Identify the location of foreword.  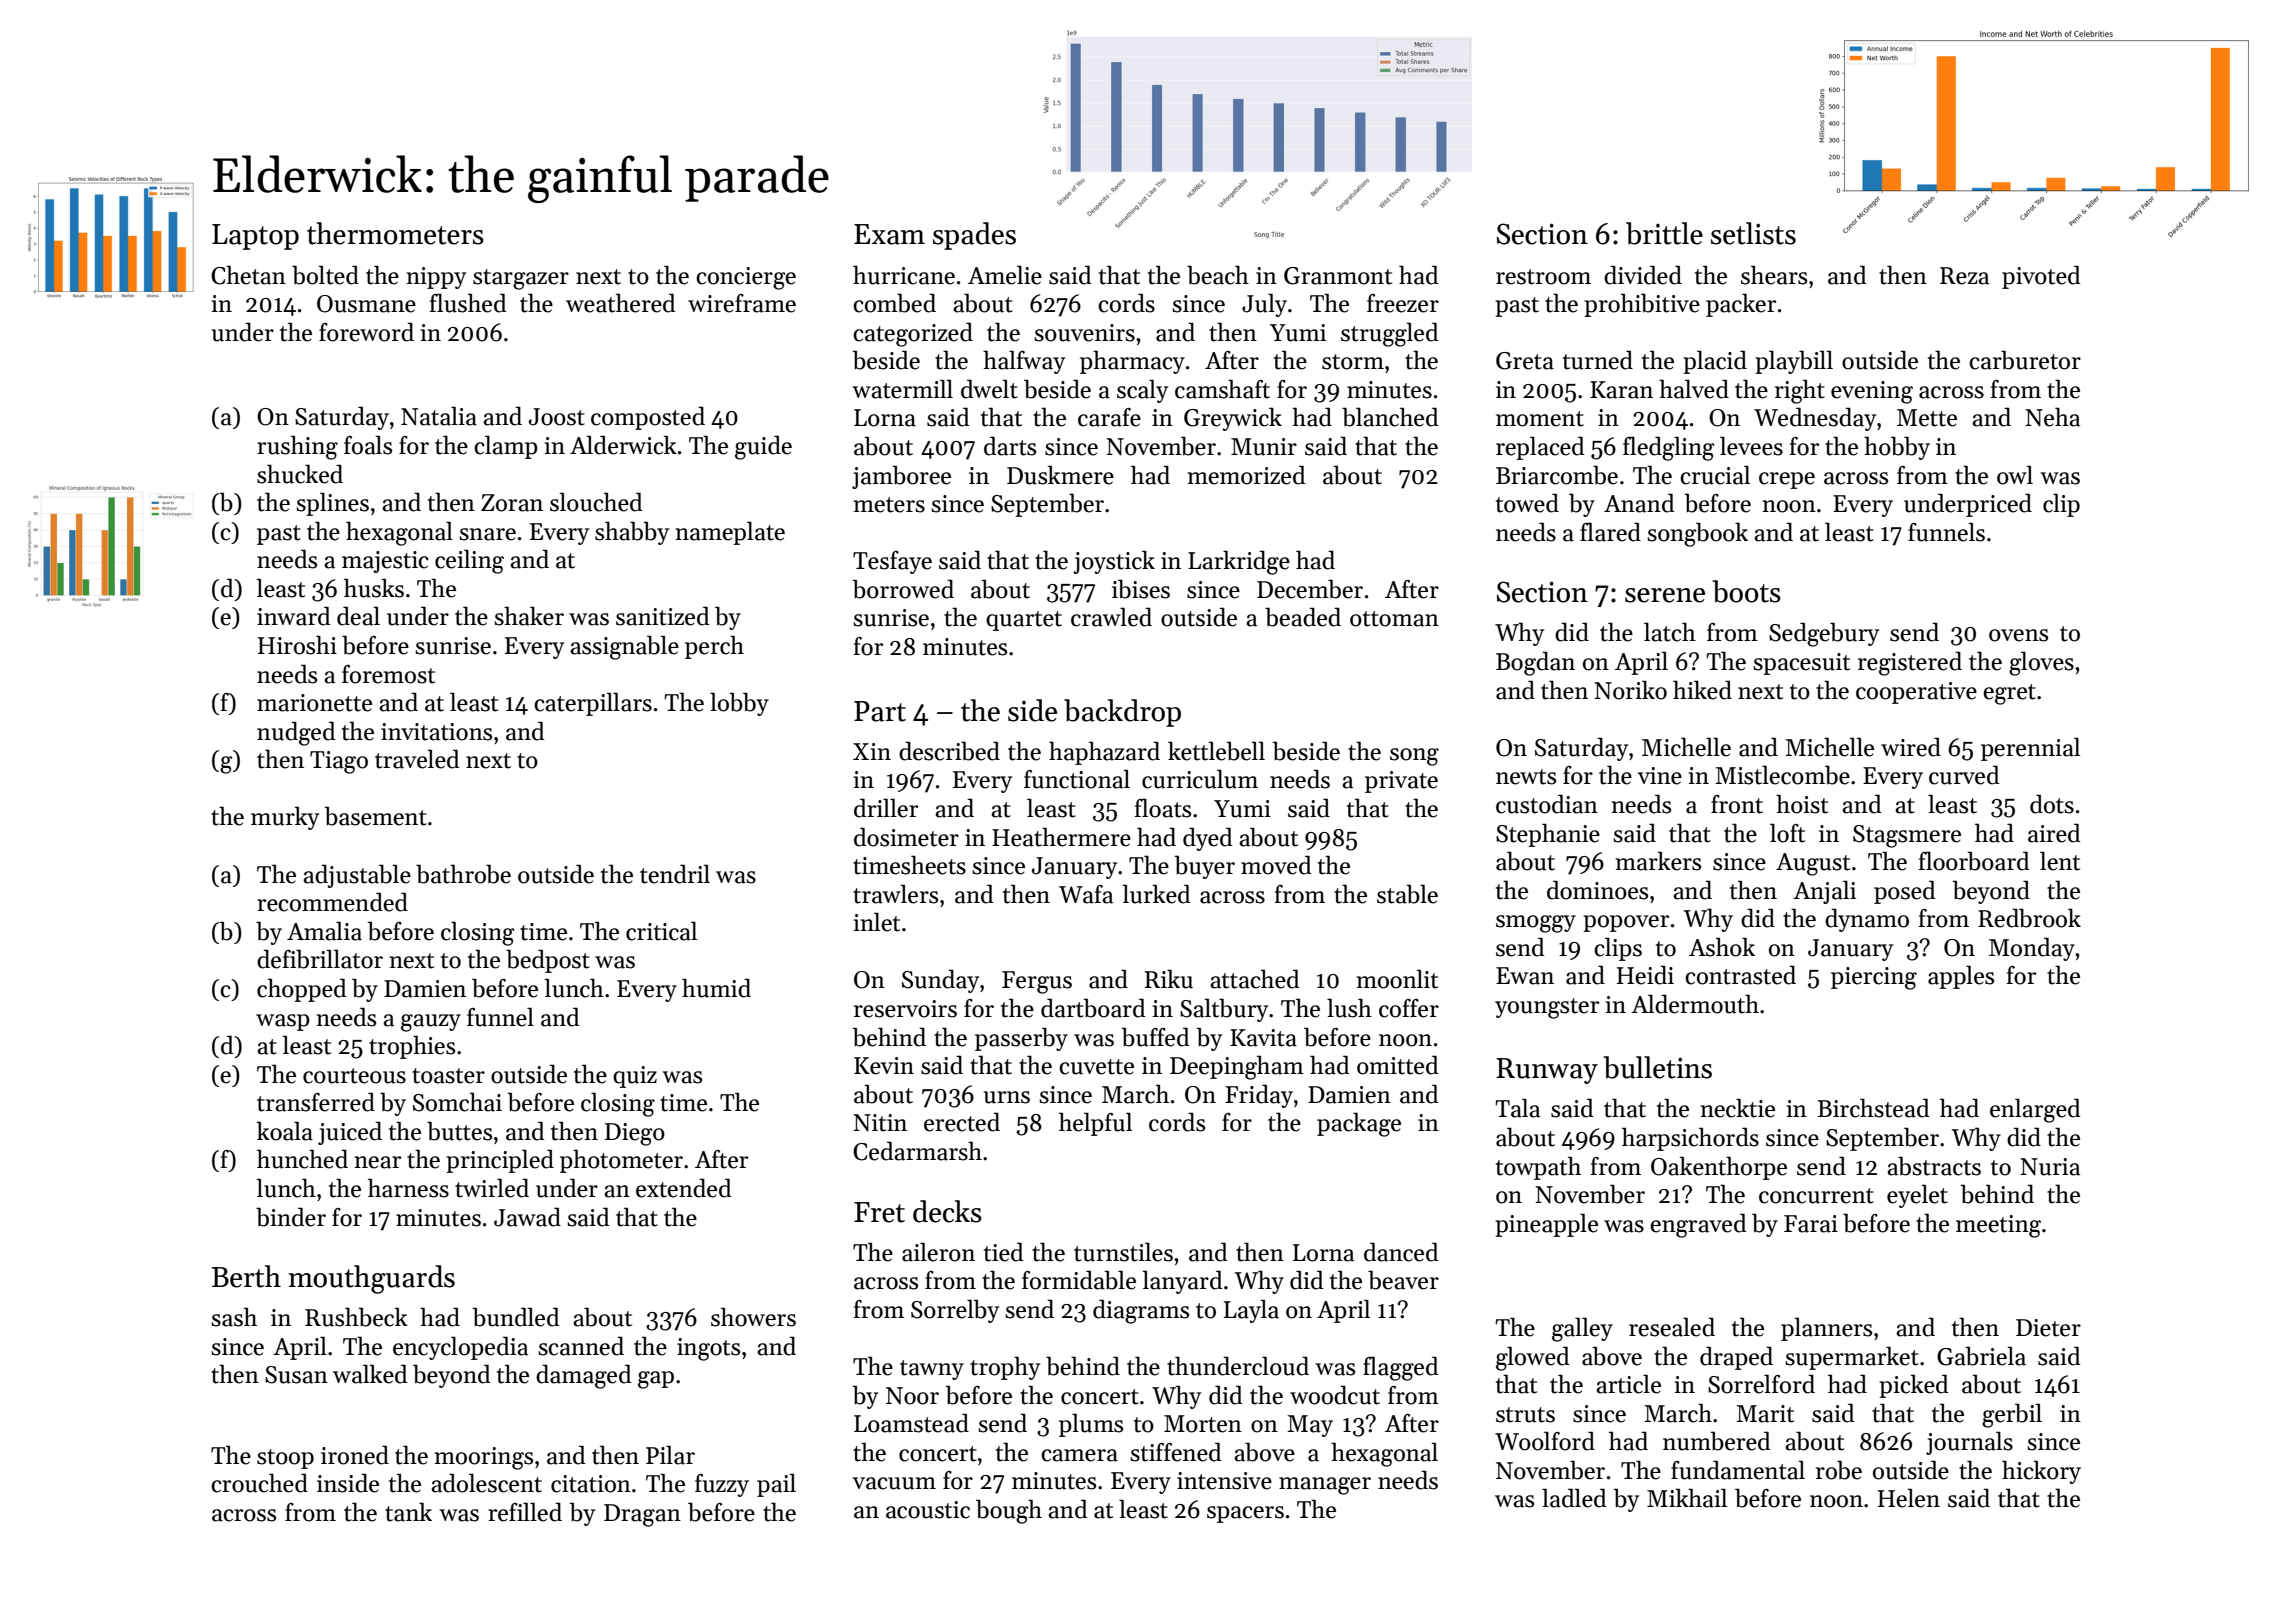
(366, 332).
